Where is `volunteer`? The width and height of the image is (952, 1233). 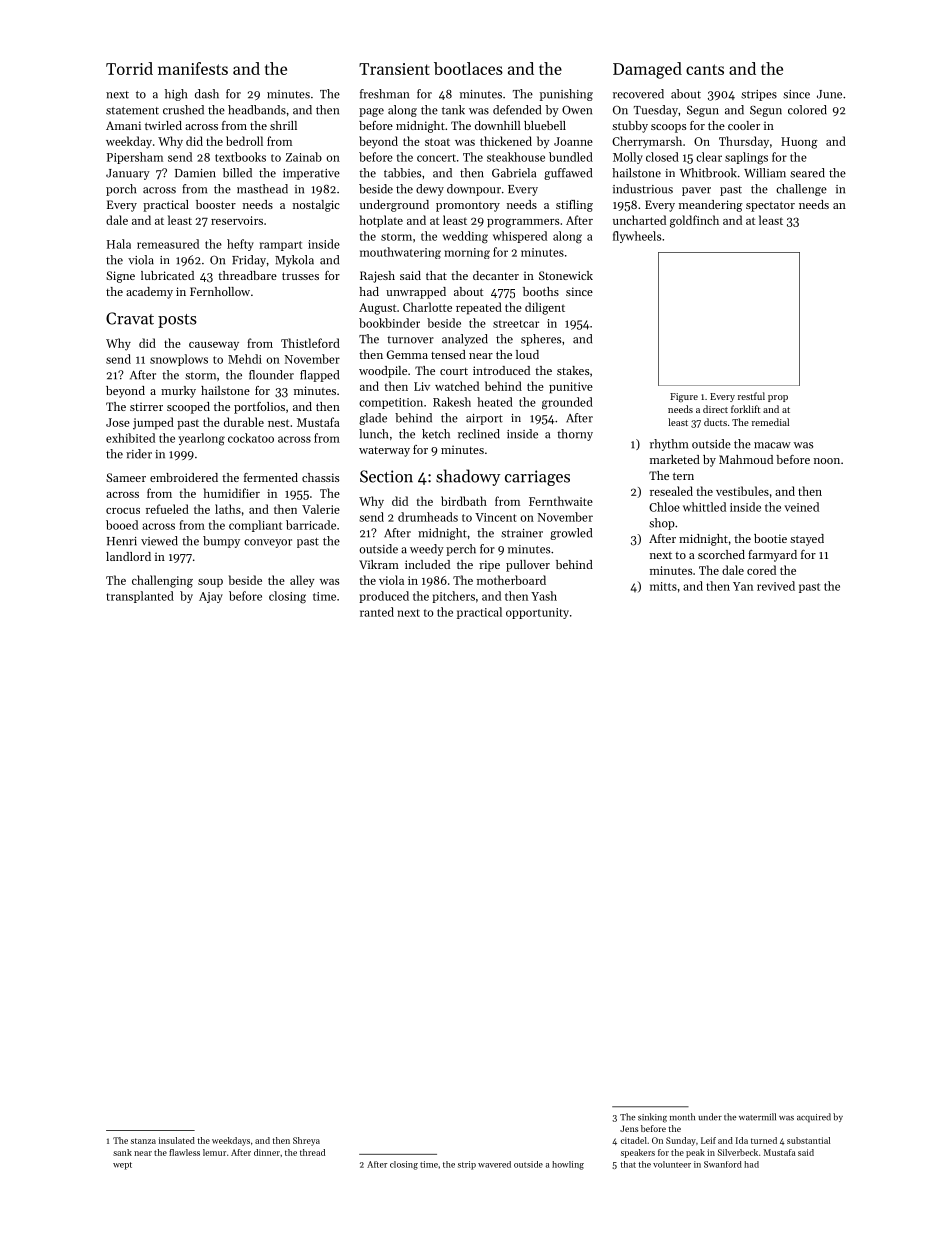 volunteer is located at coordinates (672, 1164).
